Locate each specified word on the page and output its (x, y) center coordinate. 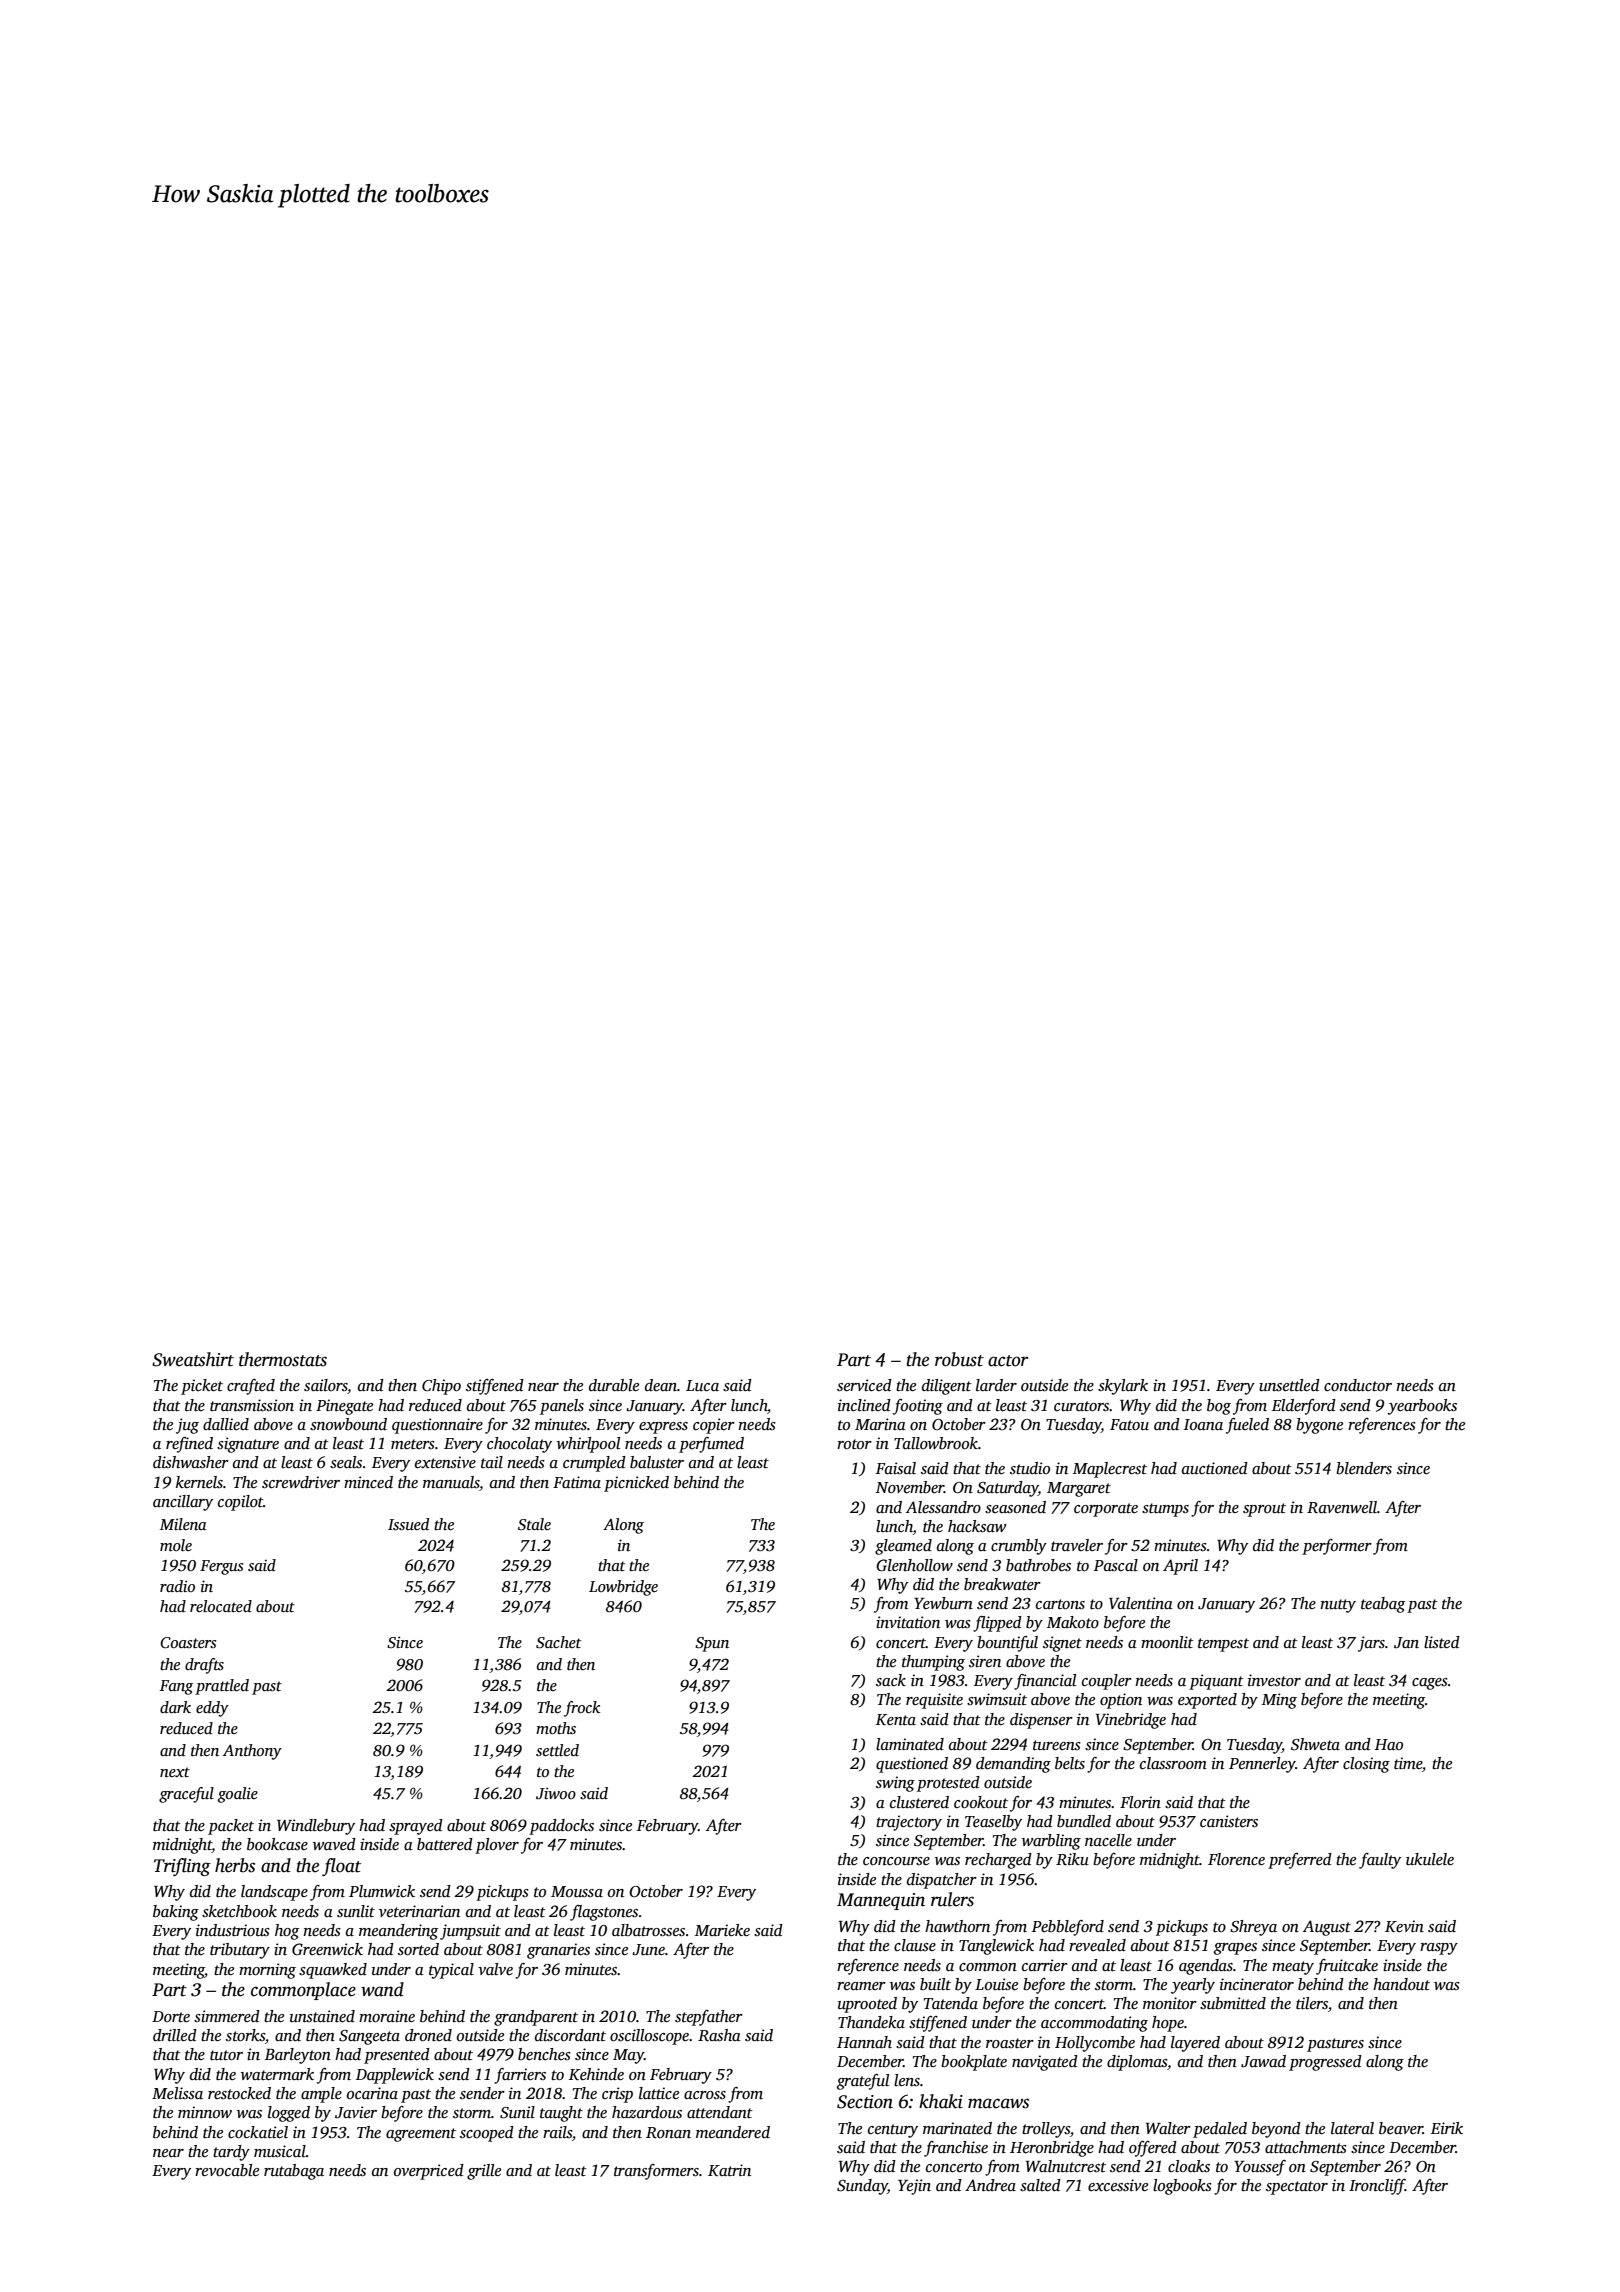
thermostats (283, 1359)
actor (1008, 1361)
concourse (896, 1861)
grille (484, 2172)
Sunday (862, 2187)
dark (175, 1707)
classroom (1173, 1763)
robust (959, 1359)
